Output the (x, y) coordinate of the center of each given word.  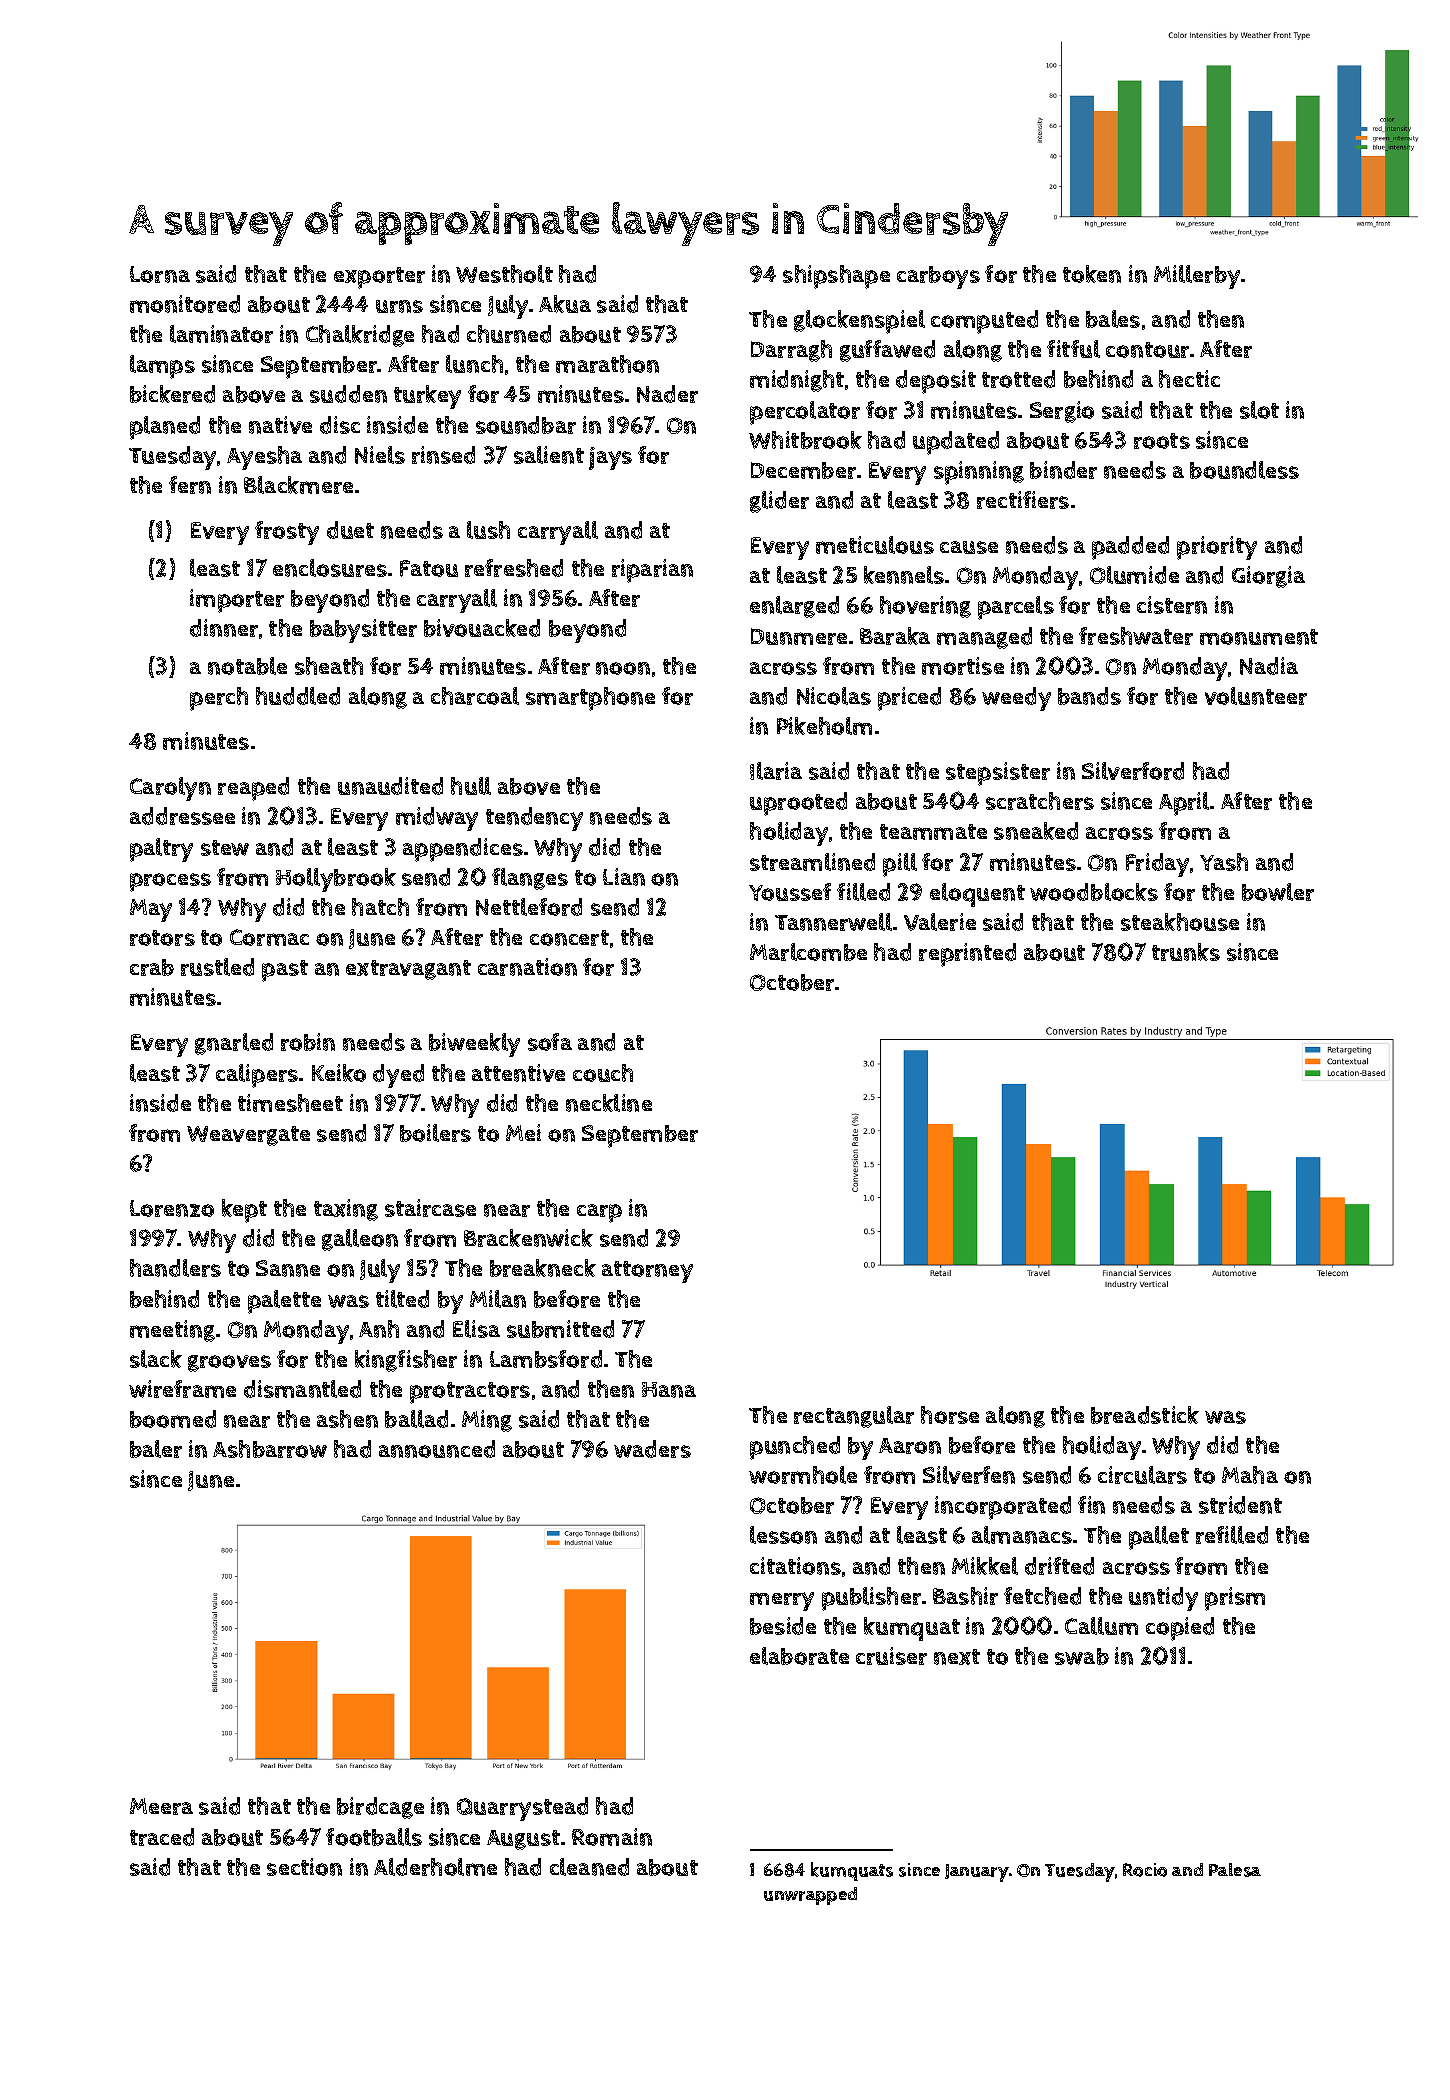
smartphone (590, 699)
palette (284, 1302)
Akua (565, 304)
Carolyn (170, 789)
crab (152, 967)
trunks (1186, 952)
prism (1235, 1599)
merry (782, 1601)
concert (569, 938)
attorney (647, 1272)
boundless (1244, 470)
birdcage (380, 1808)
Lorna (160, 274)
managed (984, 638)
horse (950, 1415)
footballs (374, 1837)
